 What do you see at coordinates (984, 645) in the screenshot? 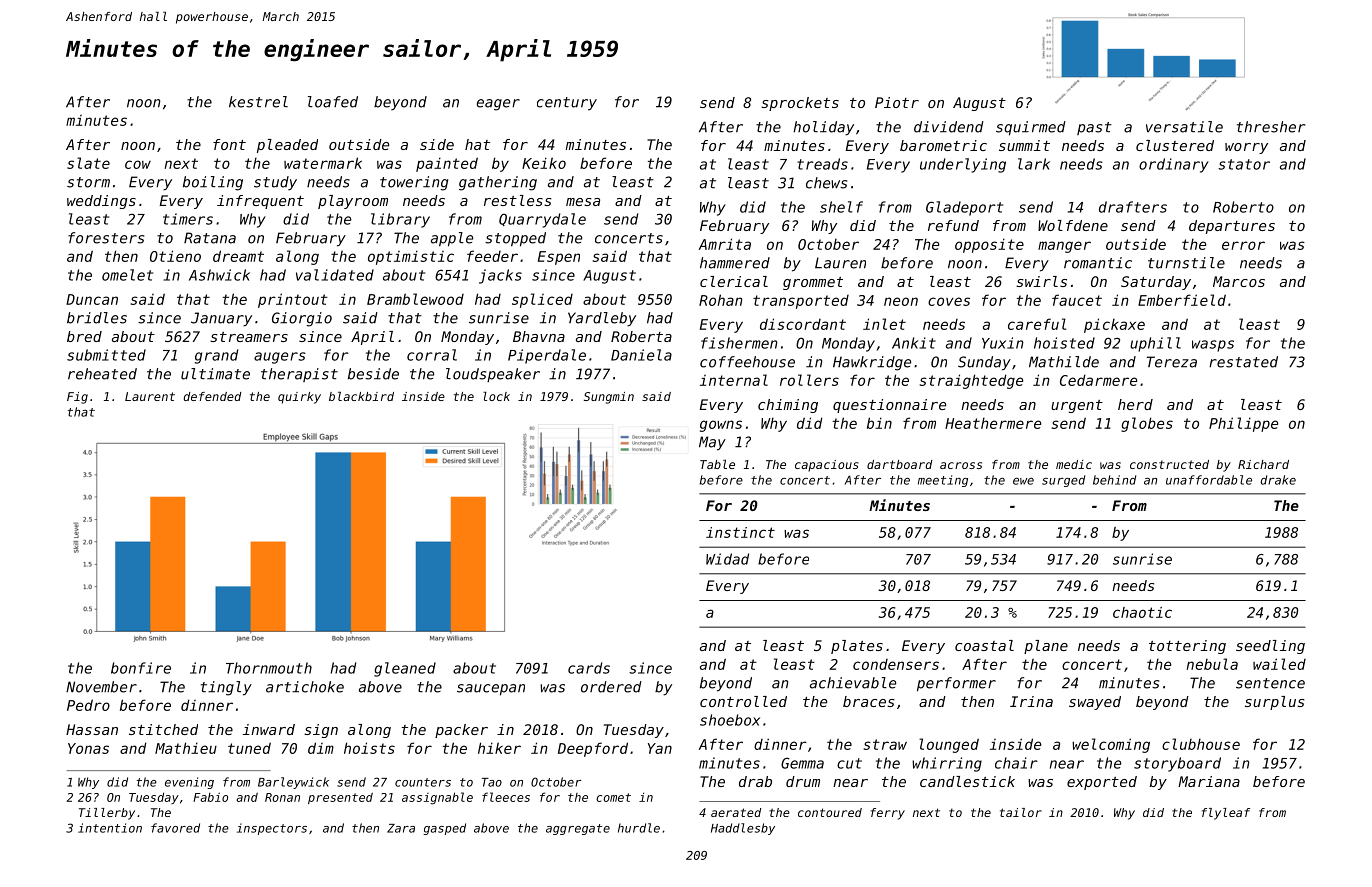
I see `coastal` at bounding box center [984, 645].
